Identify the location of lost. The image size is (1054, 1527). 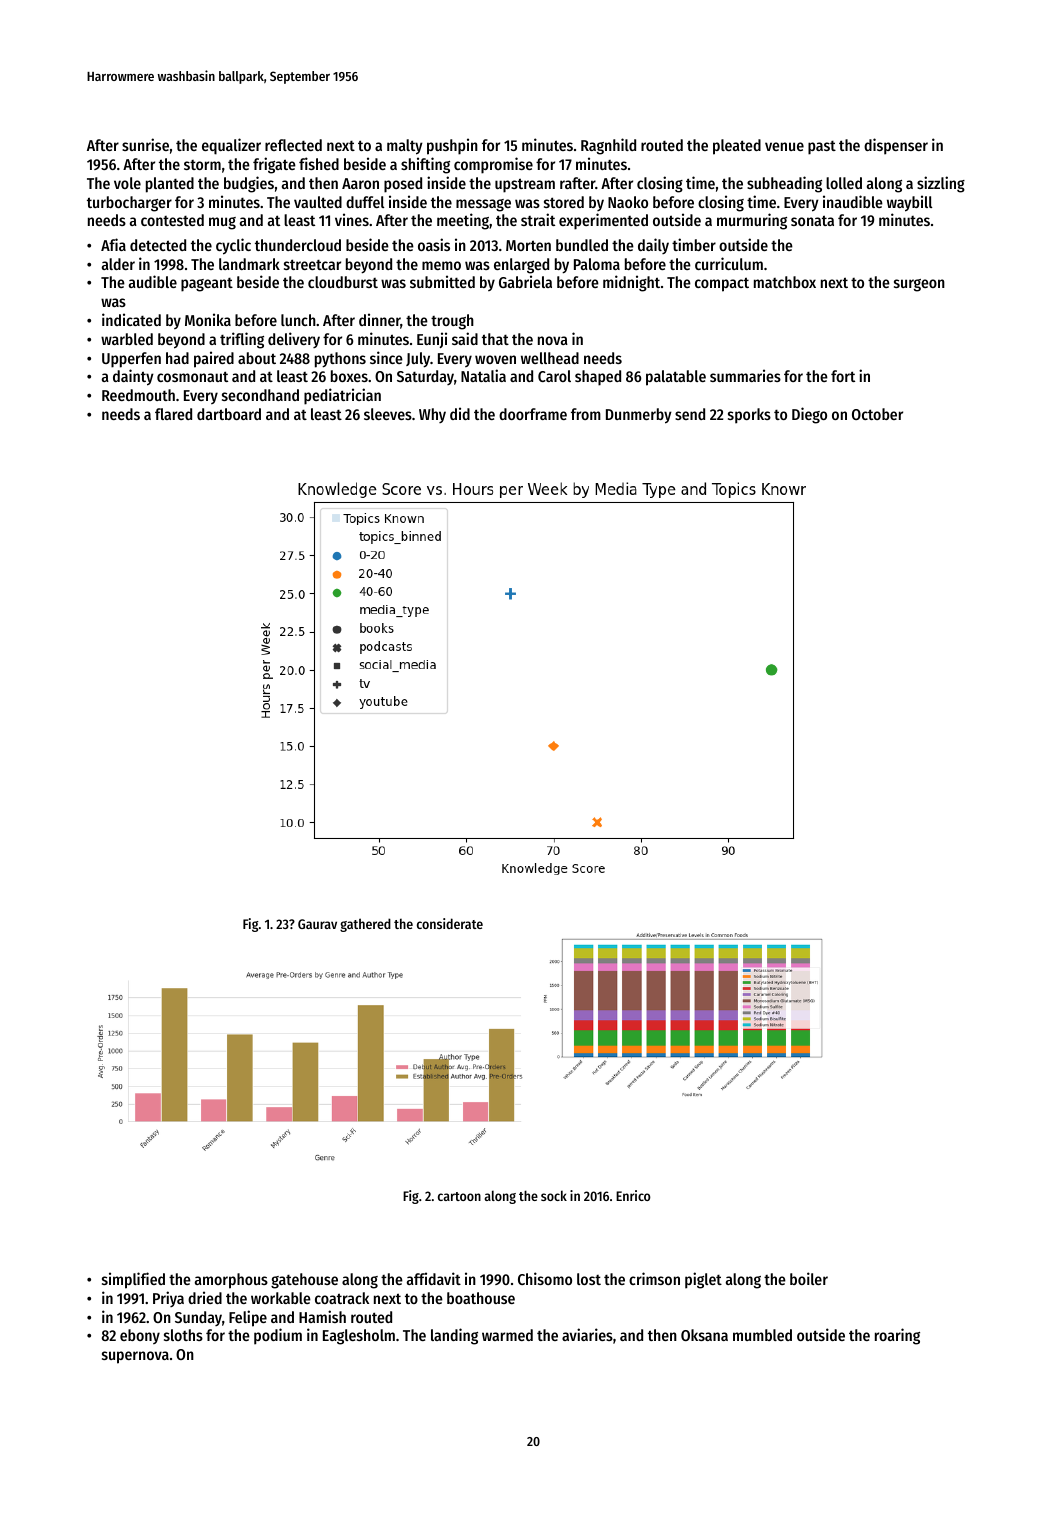
(589, 1279).
